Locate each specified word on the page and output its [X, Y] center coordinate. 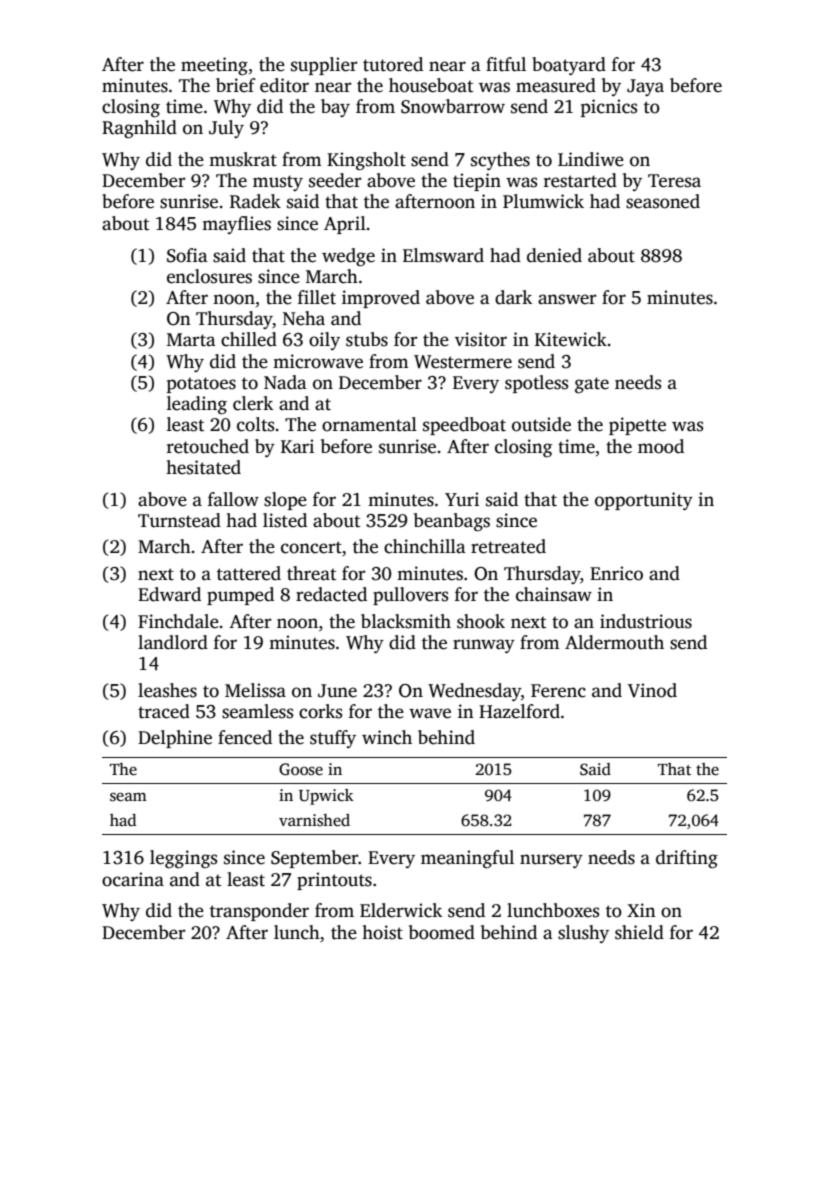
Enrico [616, 573]
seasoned [663, 201]
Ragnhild [139, 129]
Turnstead [179, 520]
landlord [173, 642]
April [345, 225]
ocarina [133, 879]
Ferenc [558, 691]
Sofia [187, 255]
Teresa [674, 181]
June [337, 691]
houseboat [431, 85]
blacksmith [406, 621]
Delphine [175, 739]
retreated [508, 546]
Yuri [462, 499]
